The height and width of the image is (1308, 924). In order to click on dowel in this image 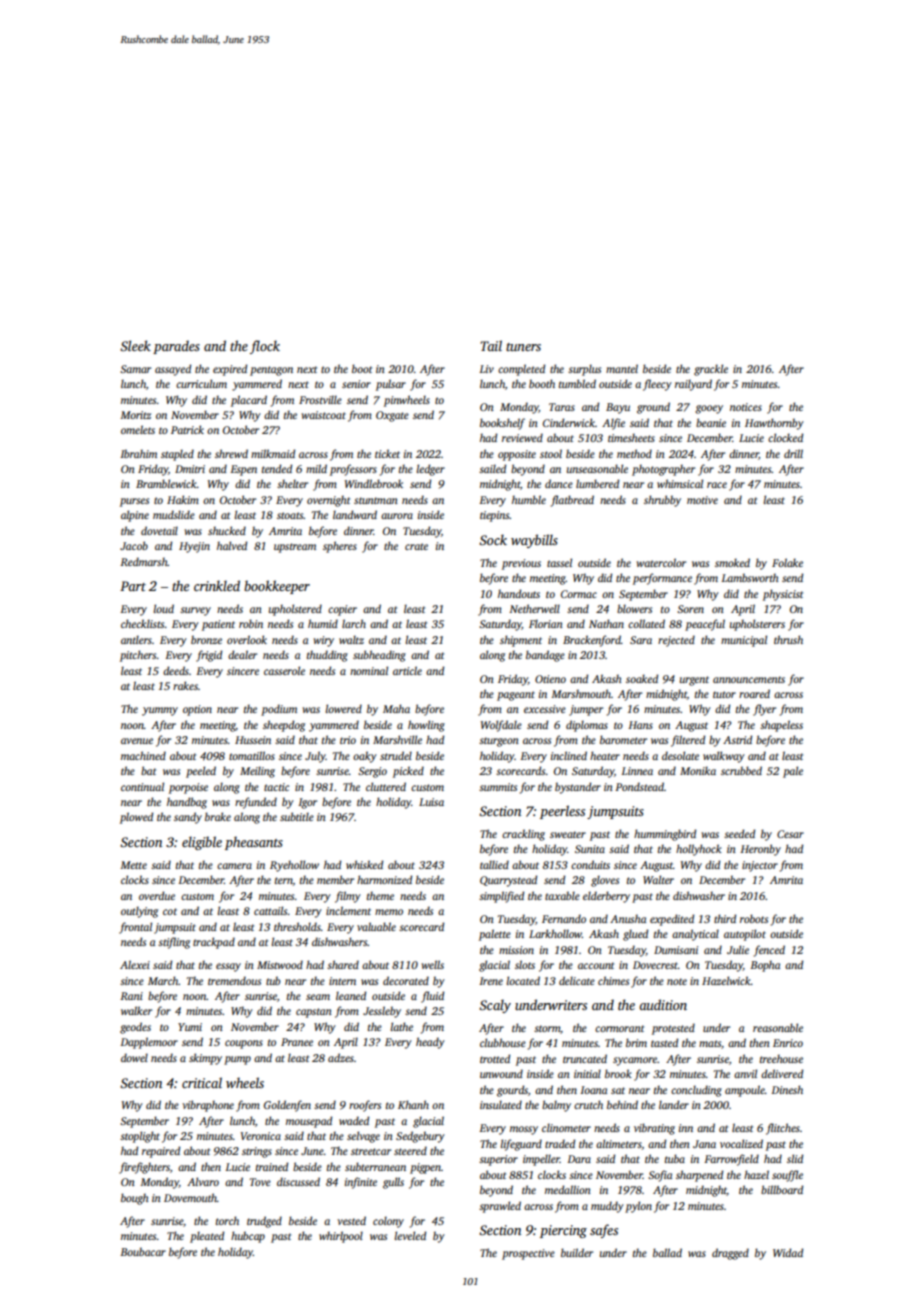, I will do `click(134, 1057)`.
